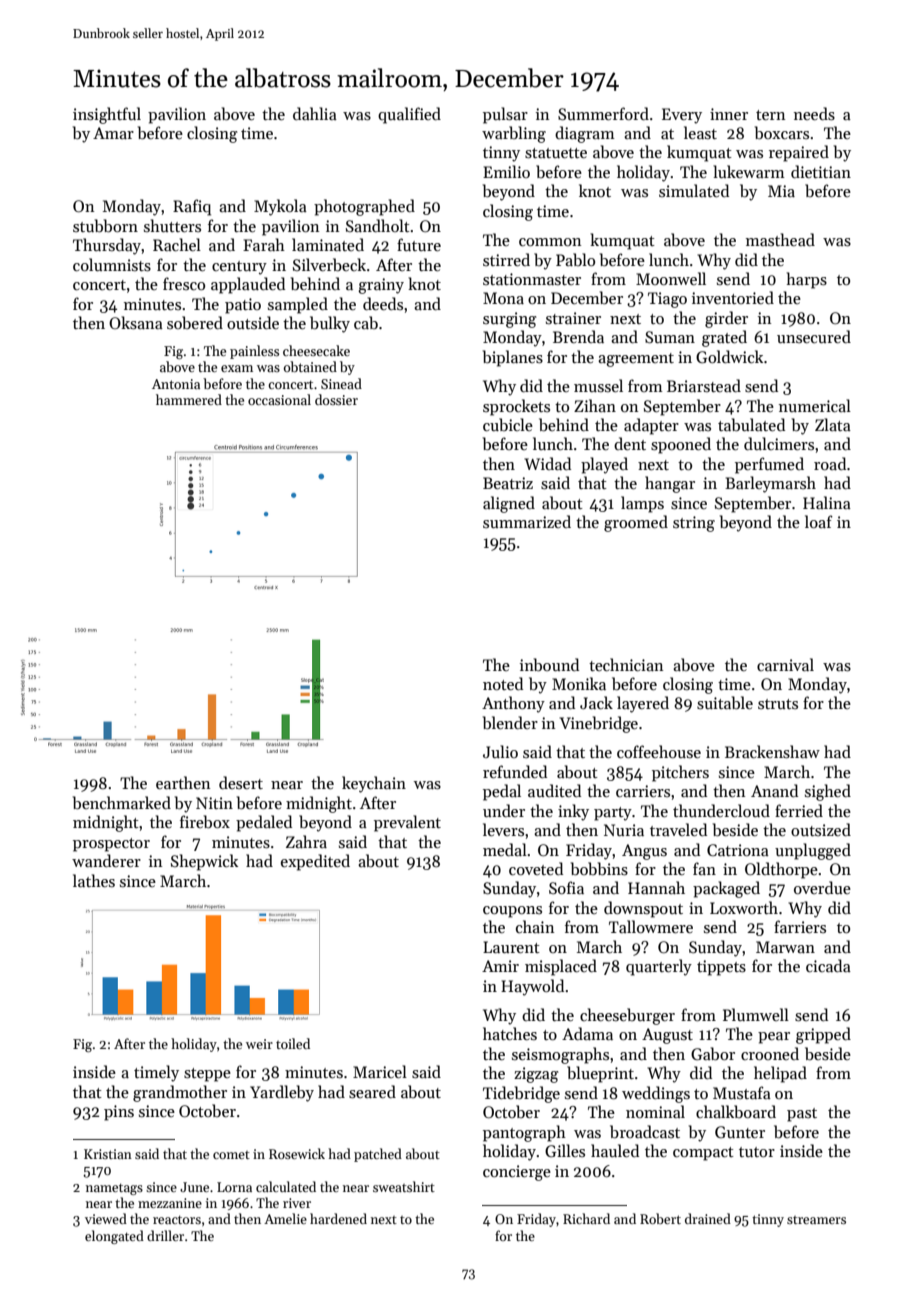 The image size is (924, 1314). Describe the element at coordinates (549, 665) in the screenshot. I see `inbound` at that location.
